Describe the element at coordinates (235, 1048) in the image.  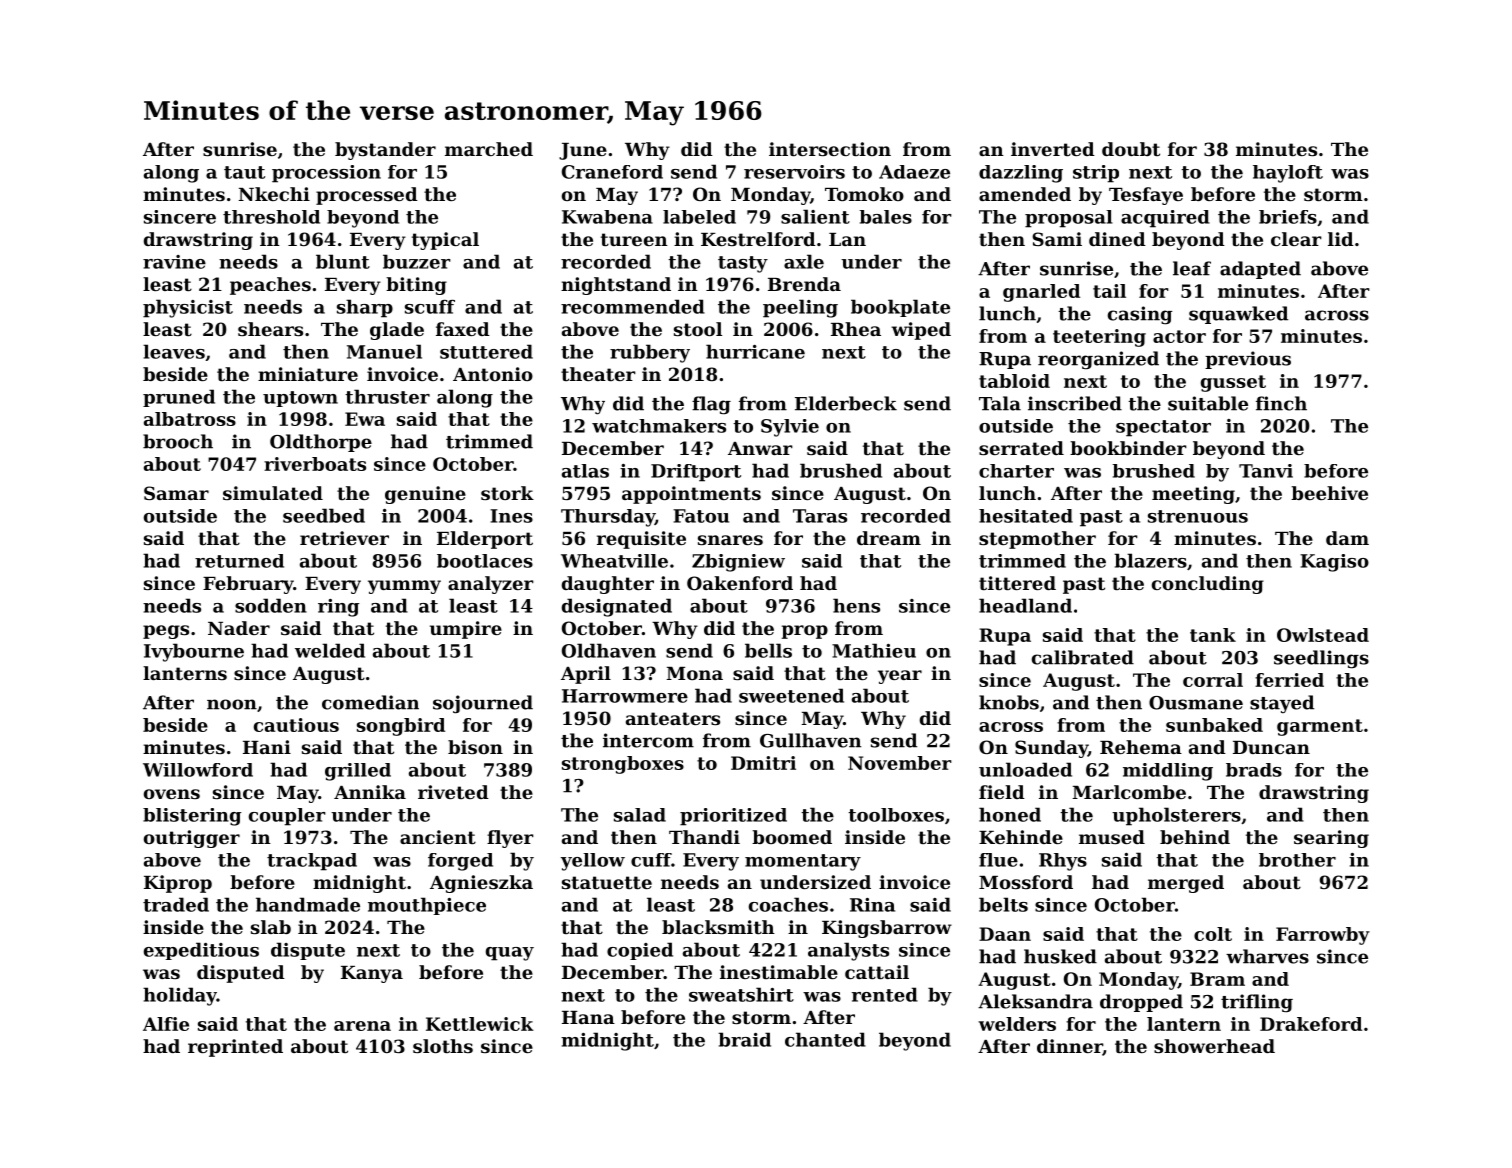
I see `reprinted` at that location.
